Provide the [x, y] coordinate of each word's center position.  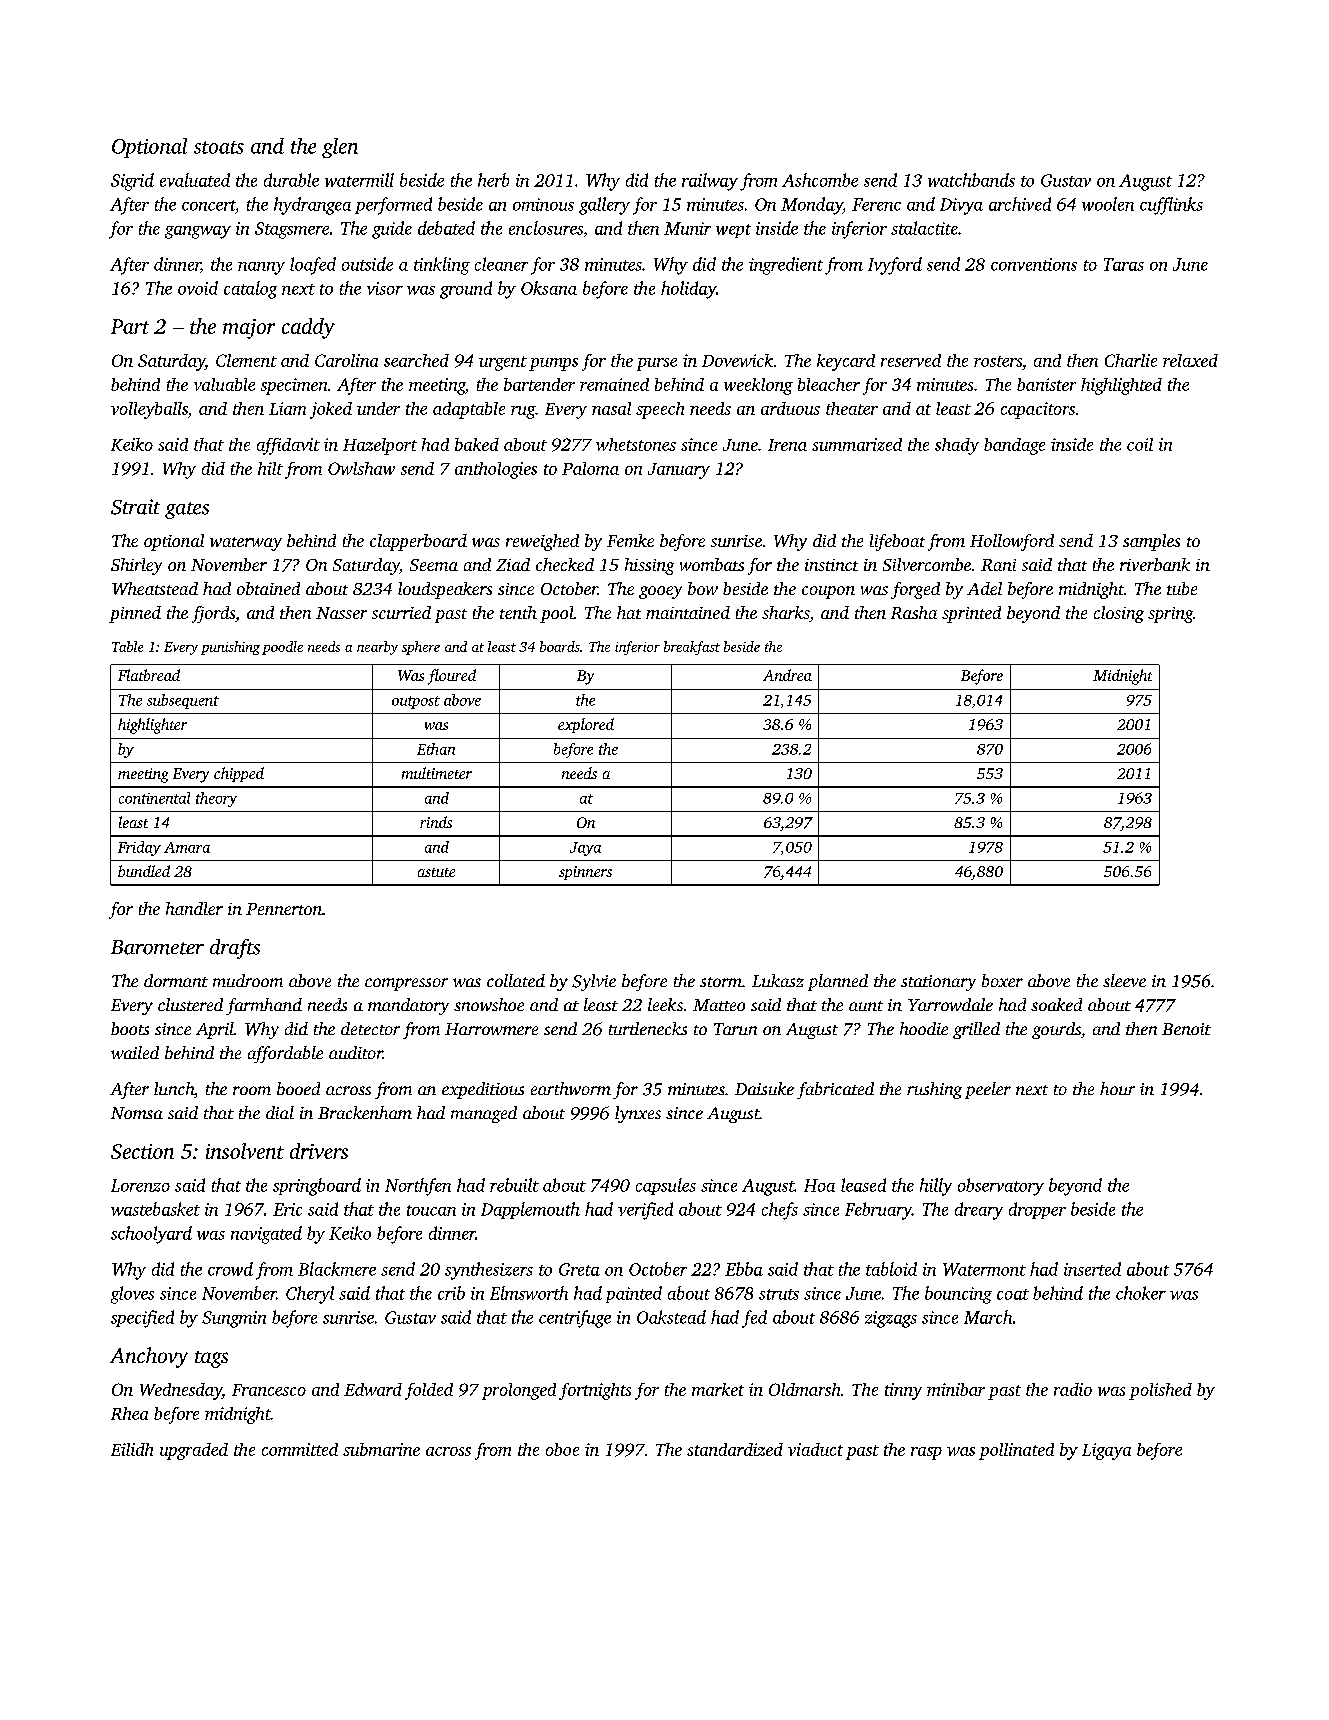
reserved [911, 360]
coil [1140, 444]
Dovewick [737, 360]
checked [565, 564]
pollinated [1016, 1451]
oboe [562, 1449]
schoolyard [151, 1235]
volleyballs [149, 410]
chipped [239, 774]
